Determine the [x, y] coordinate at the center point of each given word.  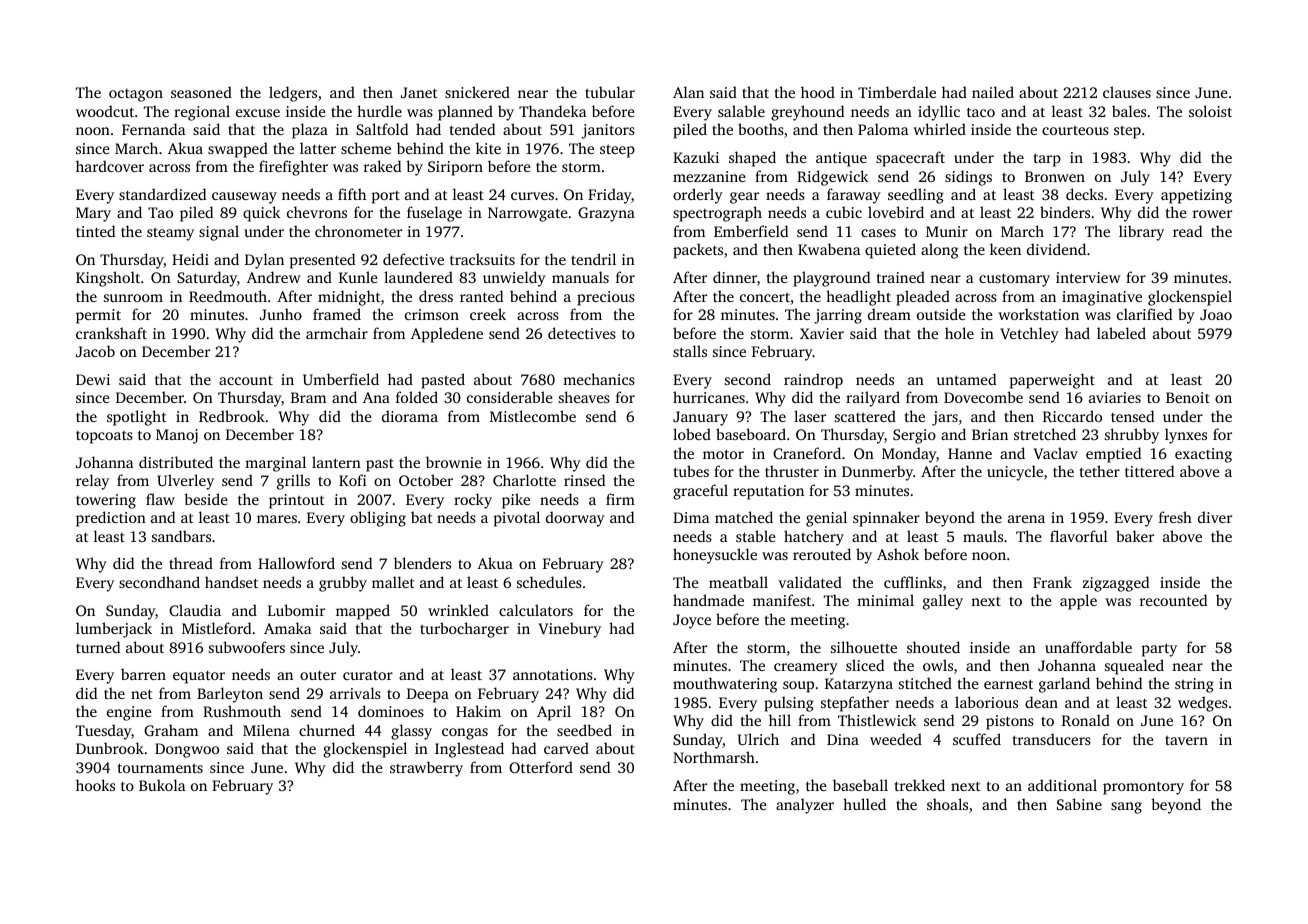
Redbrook [232, 416]
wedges [1203, 704]
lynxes [1186, 436]
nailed [993, 92]
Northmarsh [714, 757]
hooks [95, 785]
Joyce [692, 621]
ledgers [293, 94]
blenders [422, 563]
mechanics [599, 379]
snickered [477, 92]
